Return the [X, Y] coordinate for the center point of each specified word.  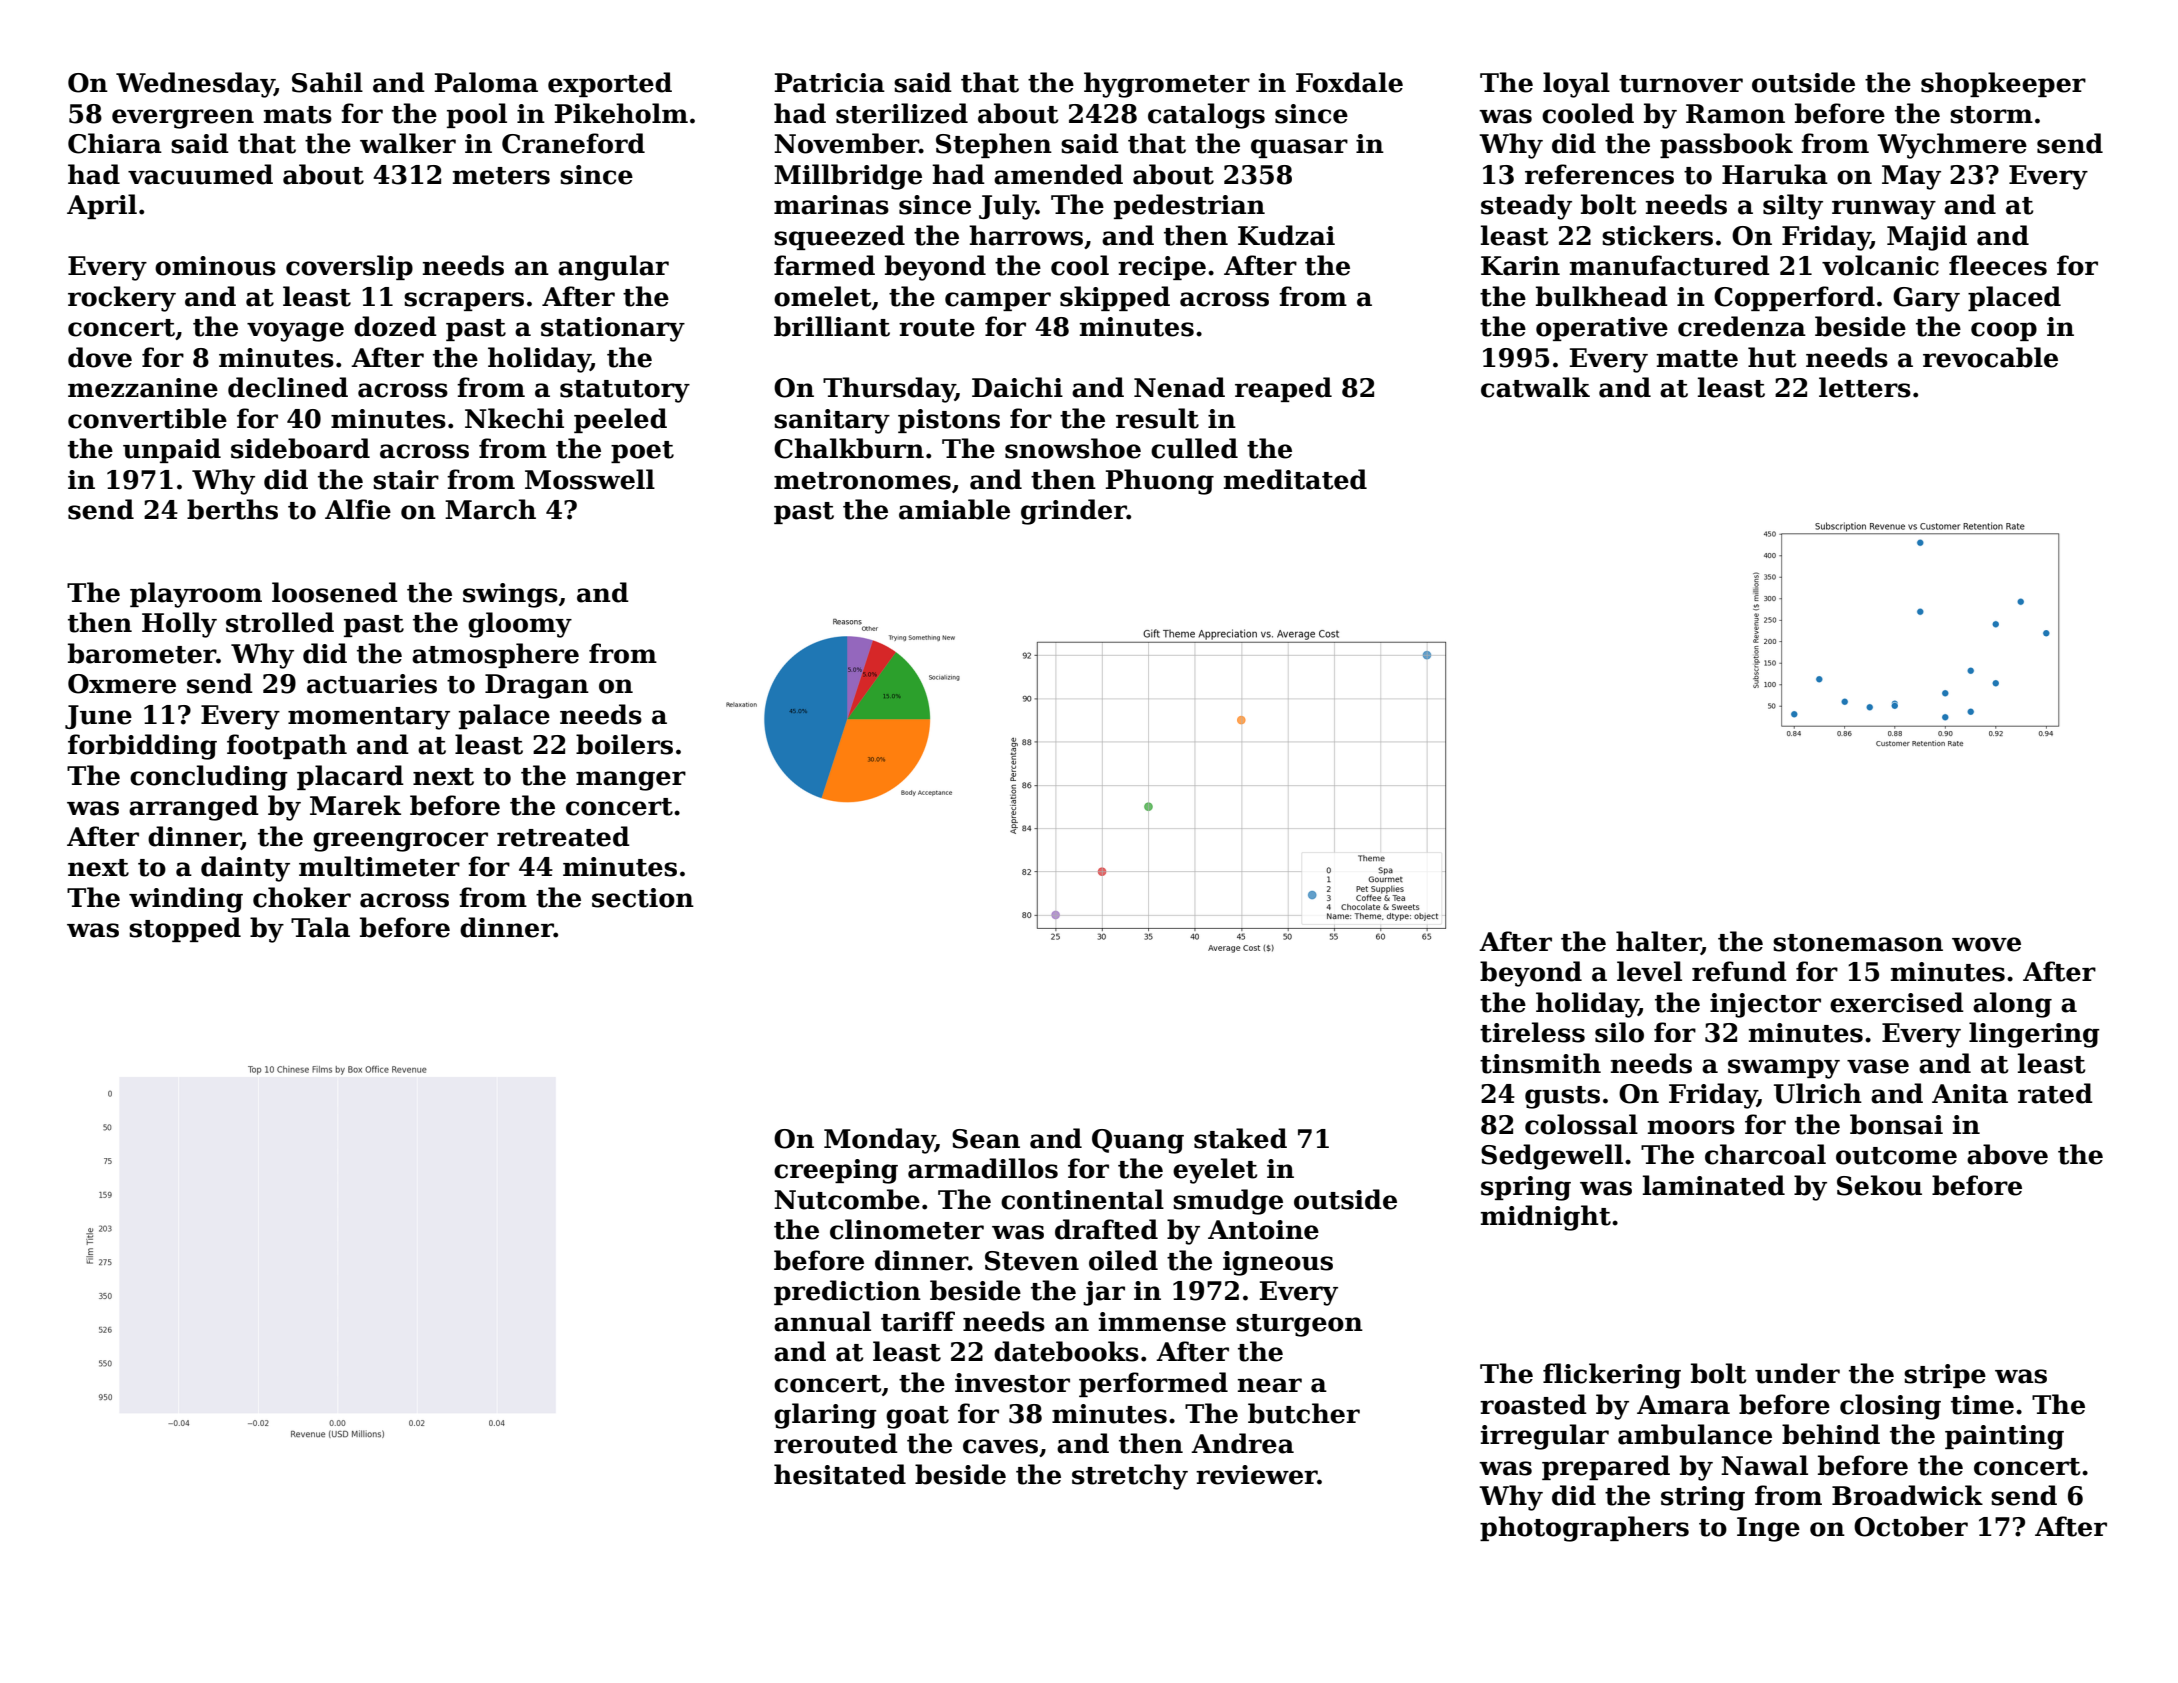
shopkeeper [2003, 84]
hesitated [840, 1474]
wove [1986, 944]
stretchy [1130, 1477]
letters [1865, 387]
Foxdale [1349, 82]
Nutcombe [847, 1199]
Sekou [1879, 1185]
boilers [624, 744]
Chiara [115, 143]
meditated [1295, 479]
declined [288, 387]
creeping [836, 1171]
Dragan [537, 686]
